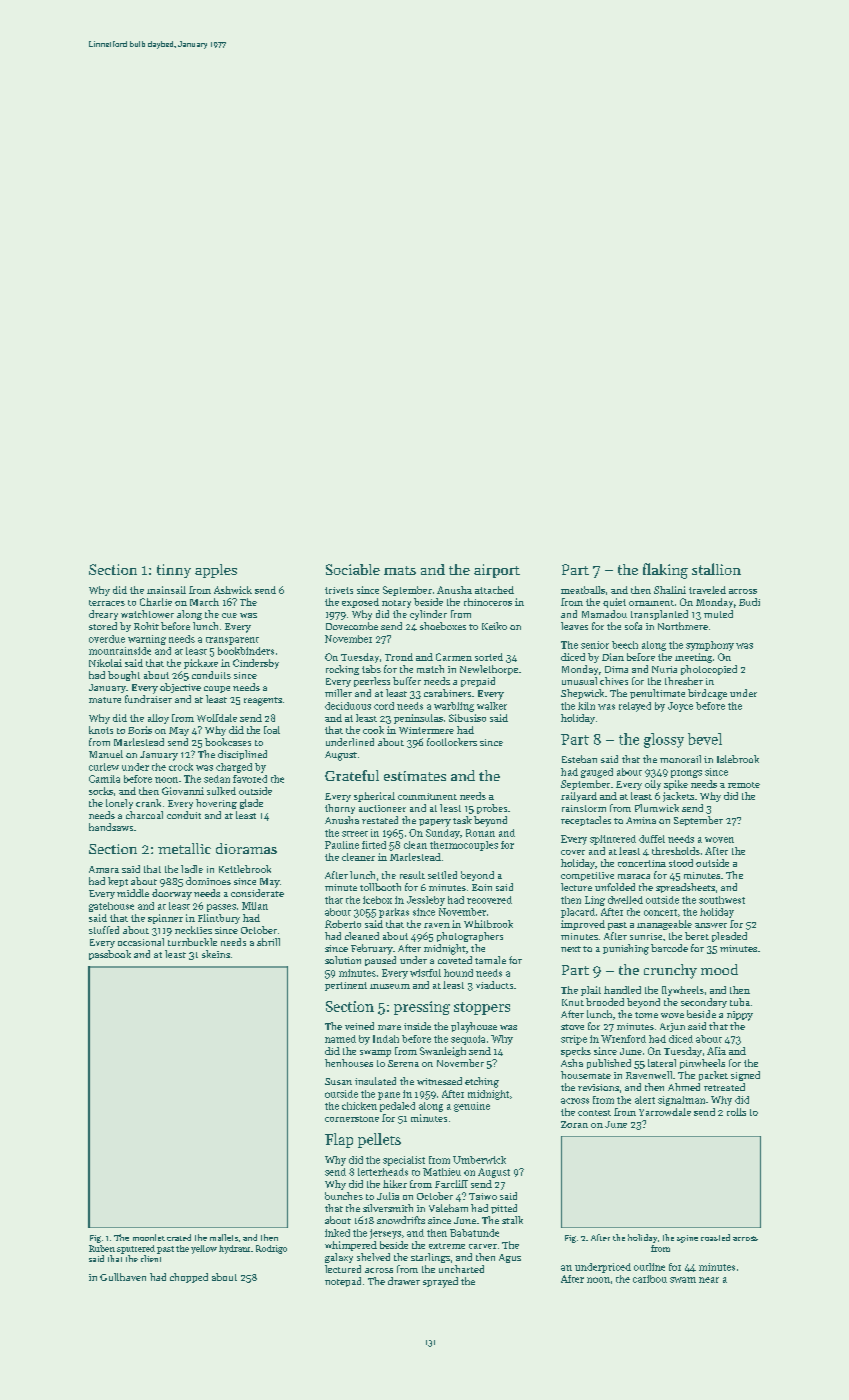 Image resolution: width=849 pixels, height=1400 pixels. I want to click on overdue, so click(107, 639).
